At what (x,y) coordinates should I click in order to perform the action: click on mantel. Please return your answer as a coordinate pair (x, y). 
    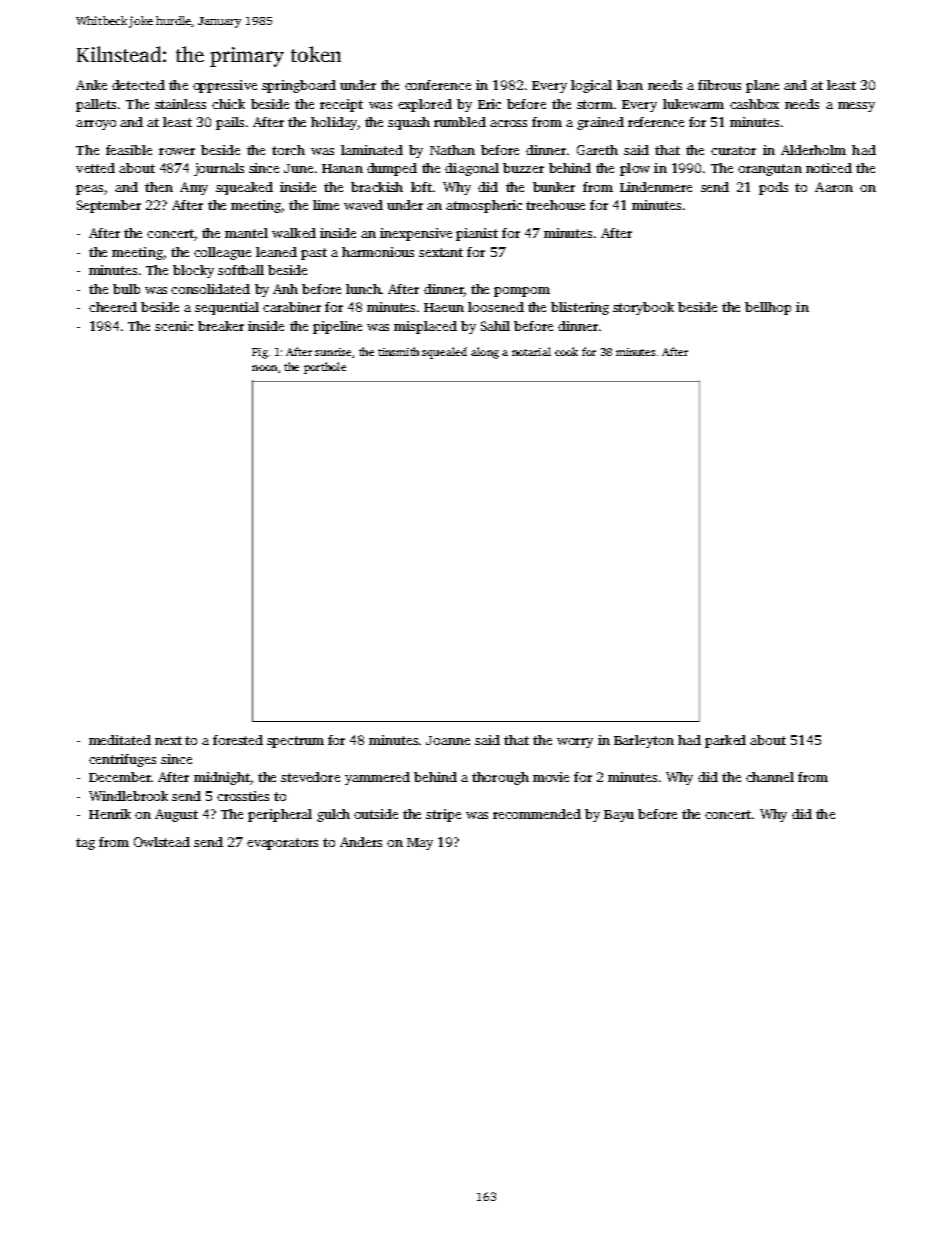
    Looking at the image, I should click on (246, 233).
